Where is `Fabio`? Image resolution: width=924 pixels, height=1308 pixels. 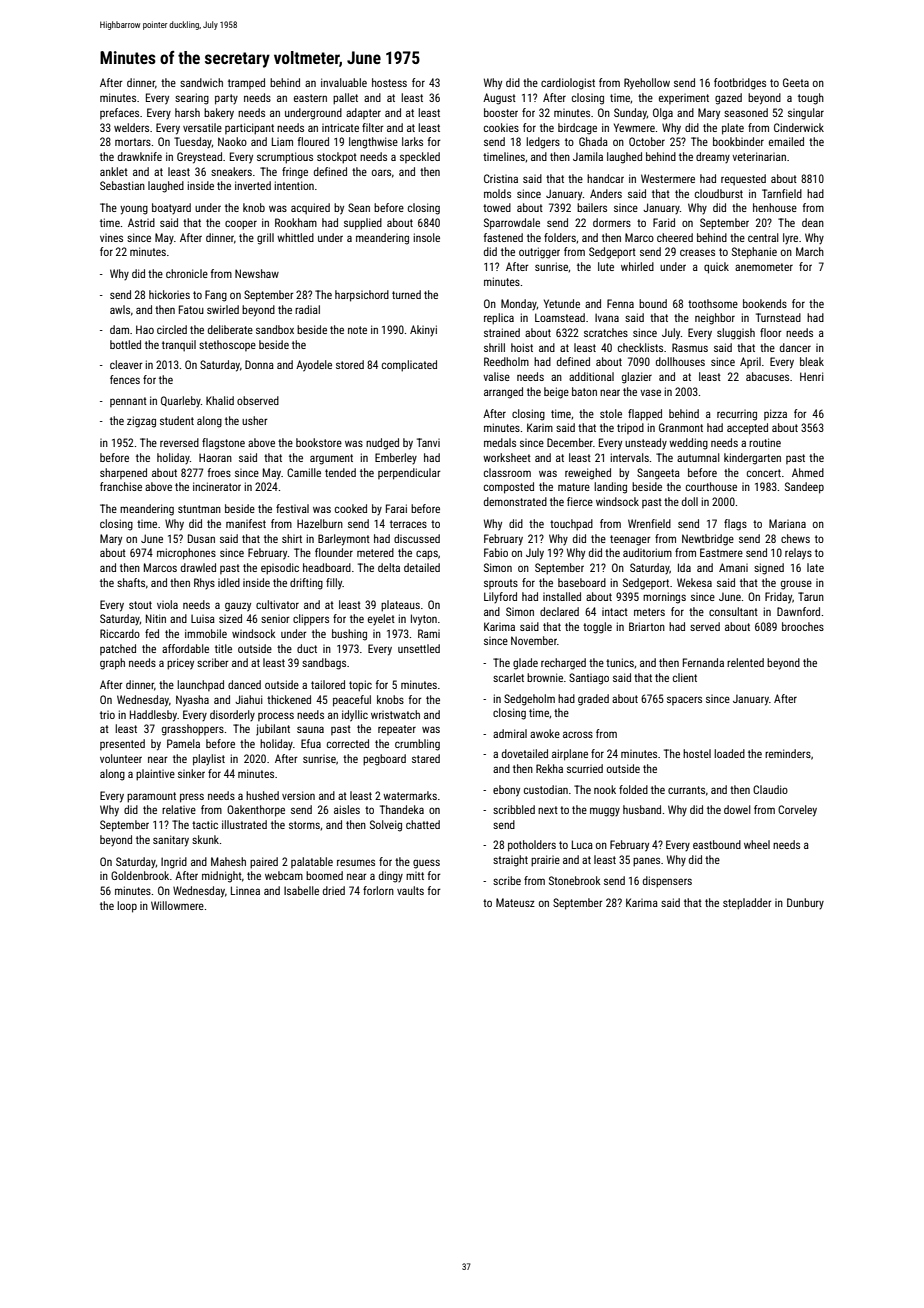
Fabio is located at coordinates (496, 552).
